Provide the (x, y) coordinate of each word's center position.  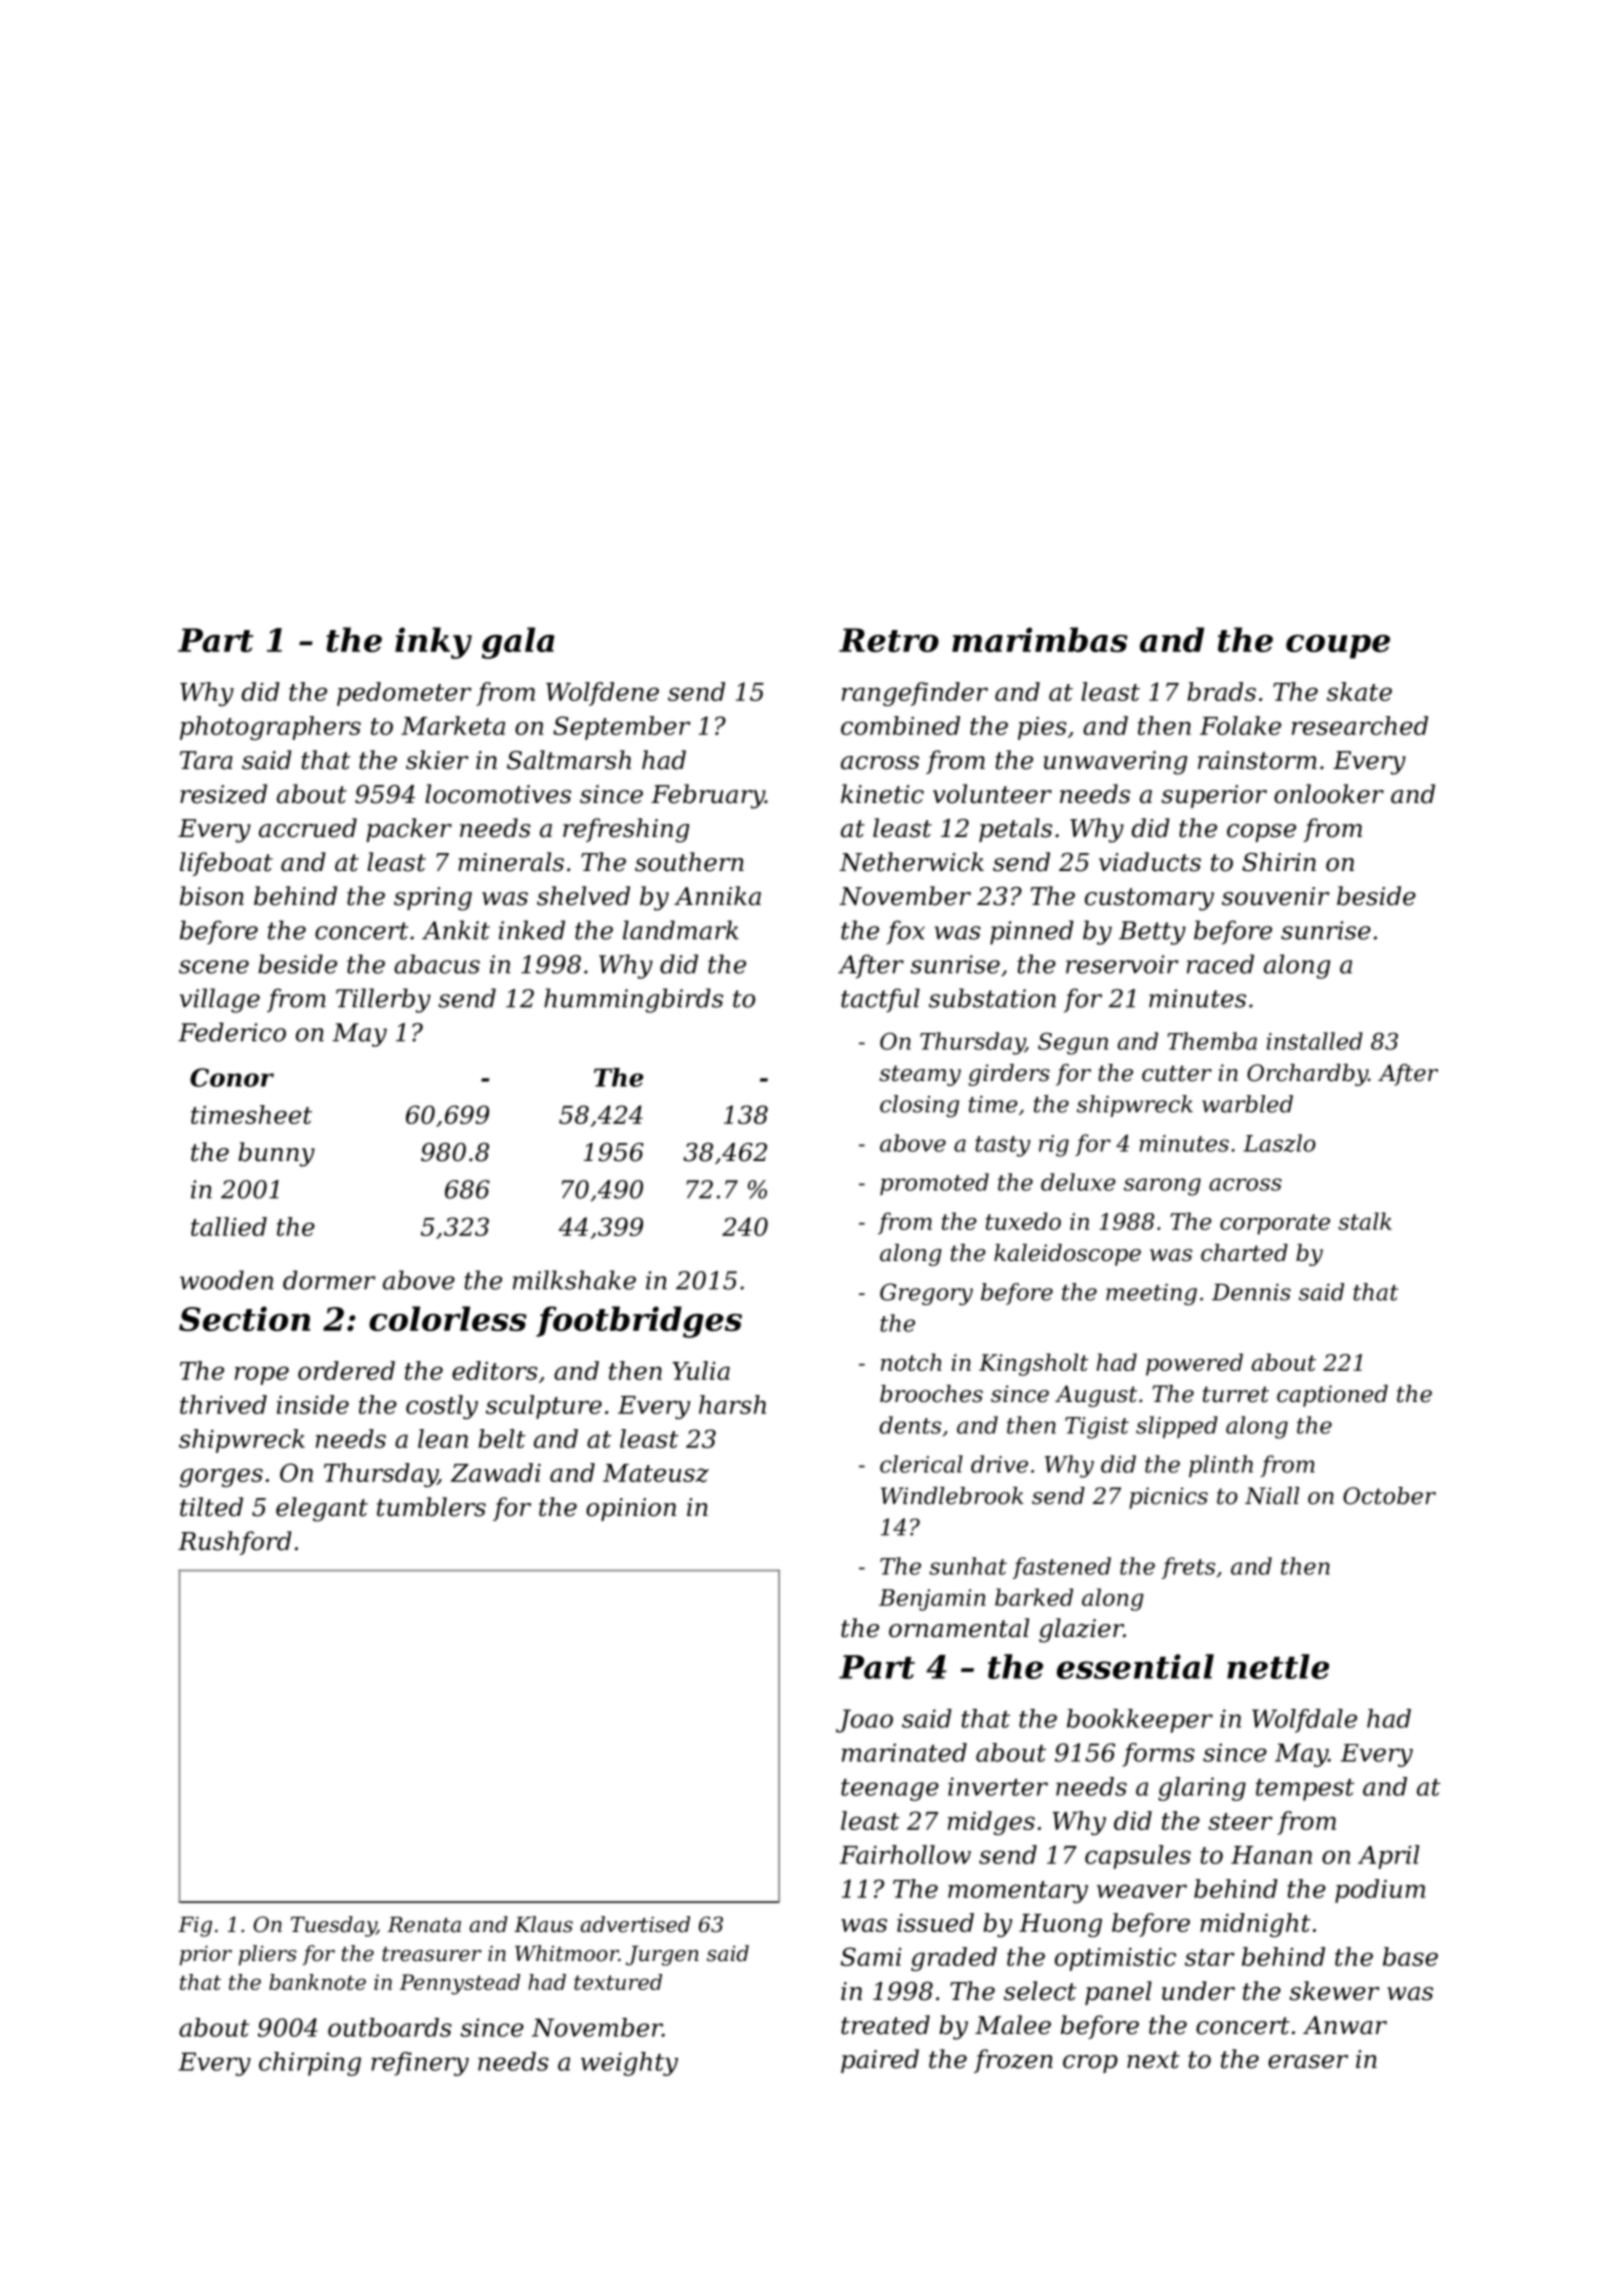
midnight (1255, 1925)
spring (433, 899)
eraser (1308, 2062)
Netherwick (911, 862)
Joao (864, 1721)
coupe (1338, 647)
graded (954, 1959)
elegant (322, 1509)
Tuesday (333, 1926)
